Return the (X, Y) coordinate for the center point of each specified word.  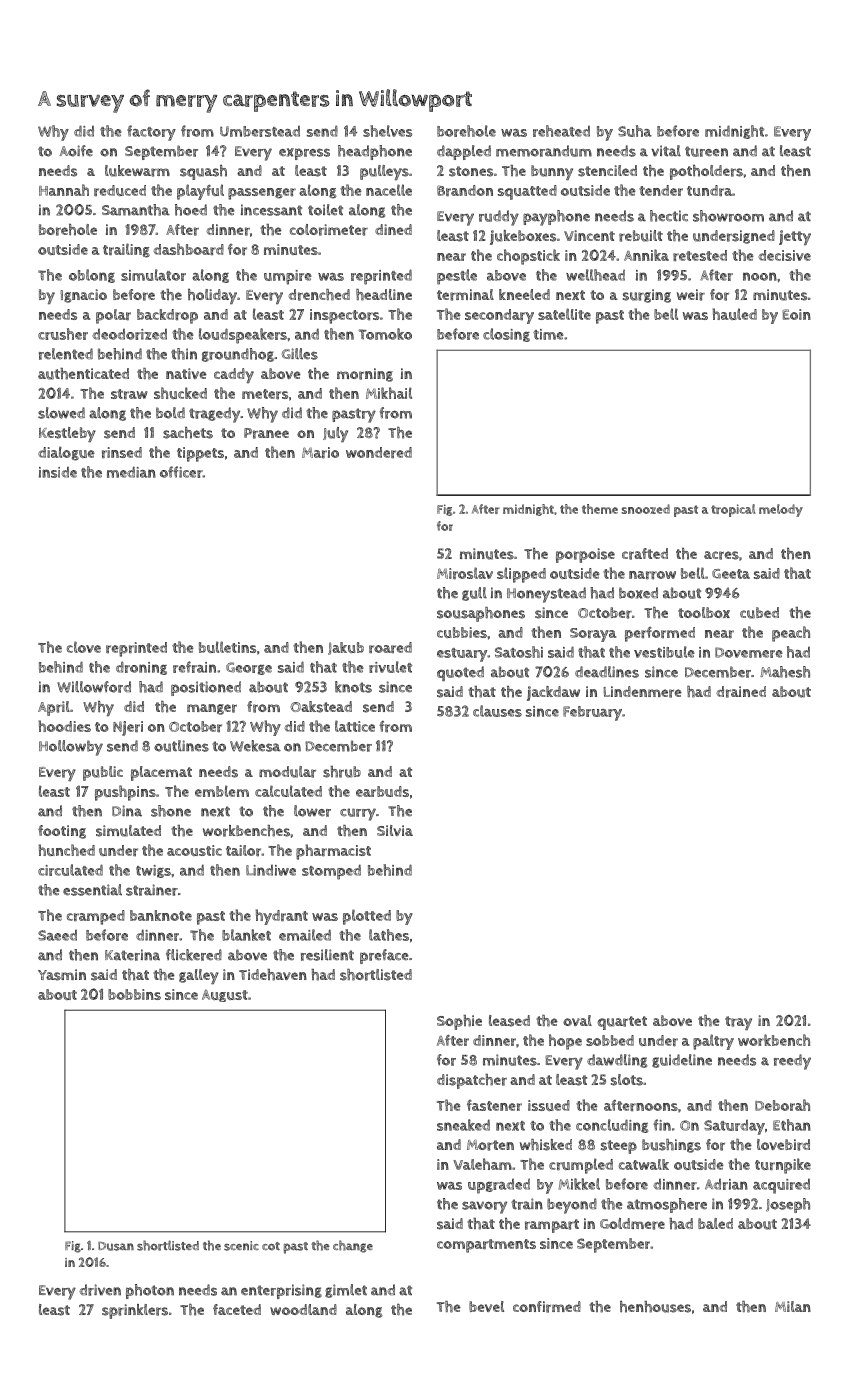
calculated (288, 791)
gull (474, 594)
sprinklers (135, 1311)
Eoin (796, 314)
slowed (61, 413)
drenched (319, 295)
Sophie (459, 1022)
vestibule (664, 652)
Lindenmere (642, 692)
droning (141, 668)
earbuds (382, 791)
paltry (713, 1042)
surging (647, 296)
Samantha (136, 210)
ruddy (499, 218)
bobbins (134, 994)
